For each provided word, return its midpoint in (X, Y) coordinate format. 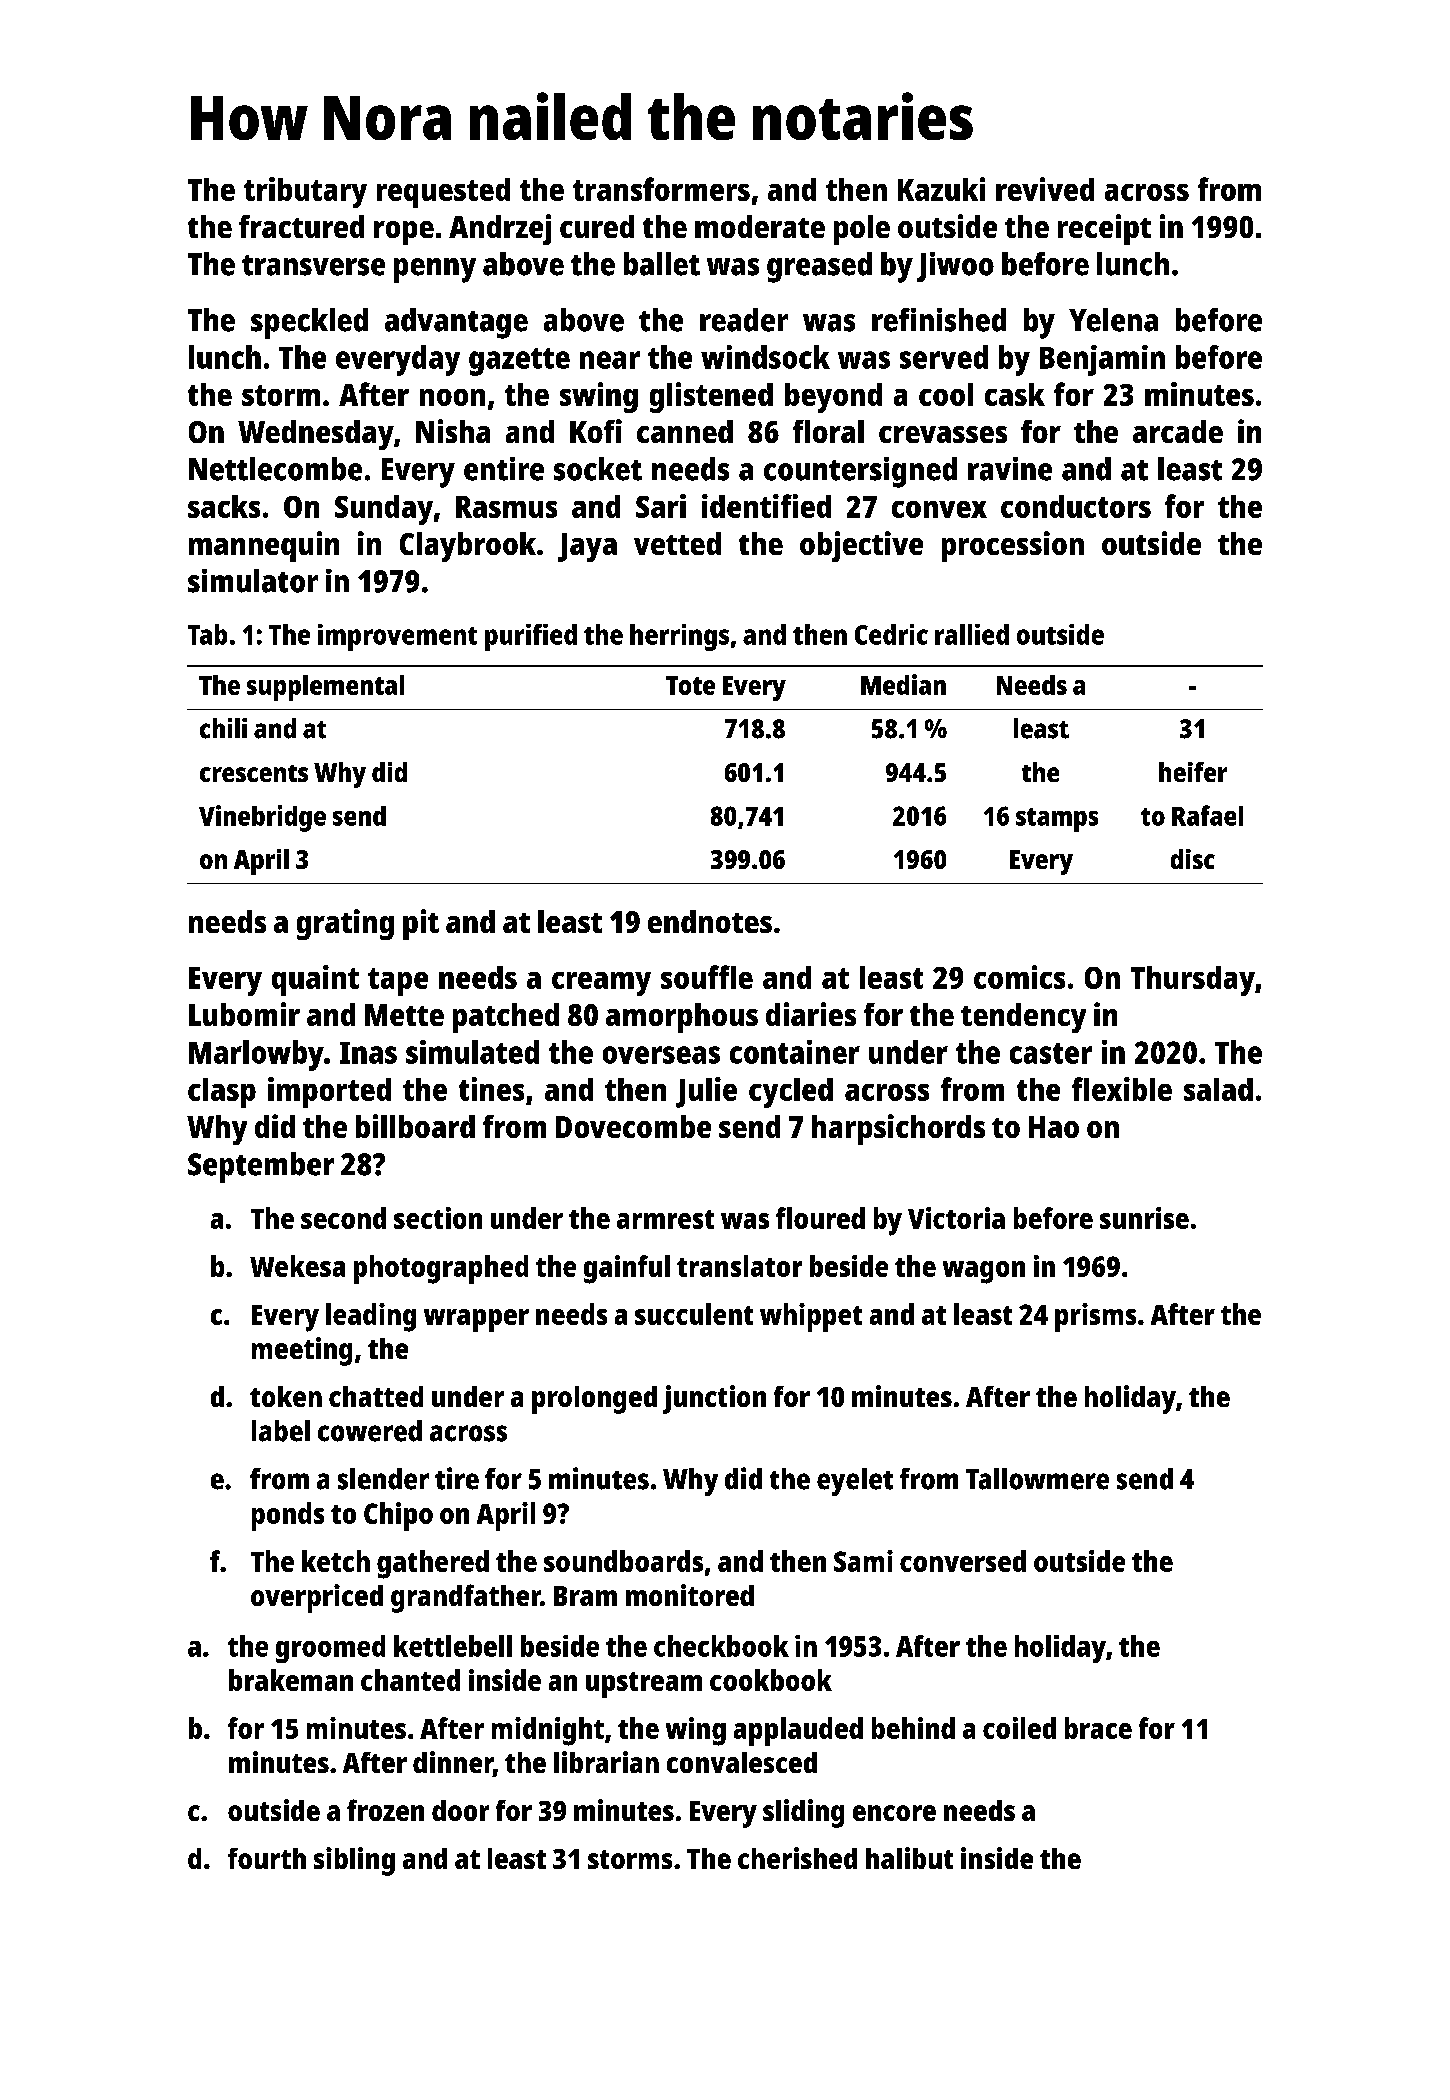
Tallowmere (1037, 1479)
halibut (909, 1858)
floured (820, 1218)
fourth (267, 1858)
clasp (222, 1093)
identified (766, 506)
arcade (1178, 431)
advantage (456, 323)
